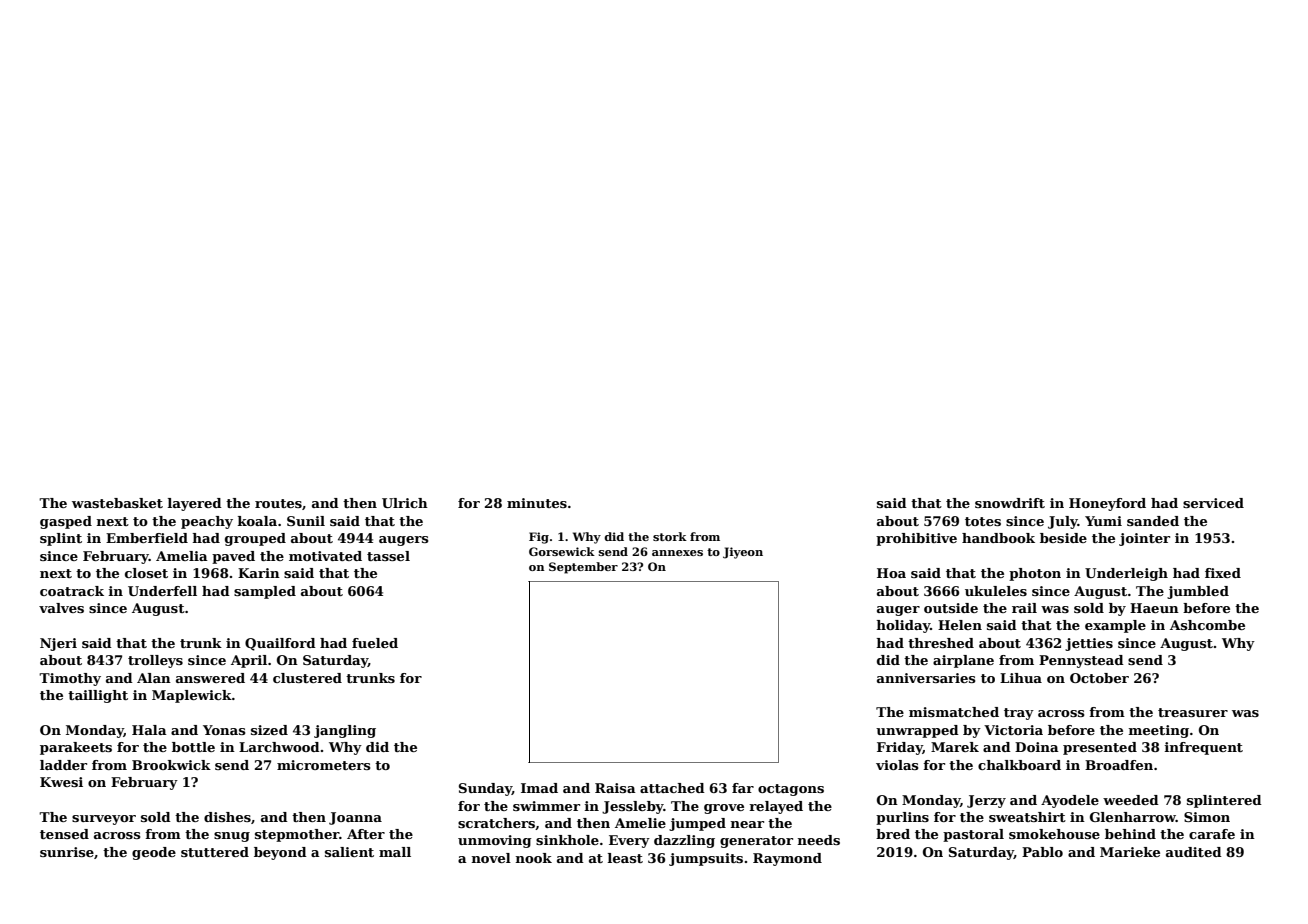 Image resolution: width=1308 pixels, height=924 pixels. I want to click on April, so click(249, 661).
